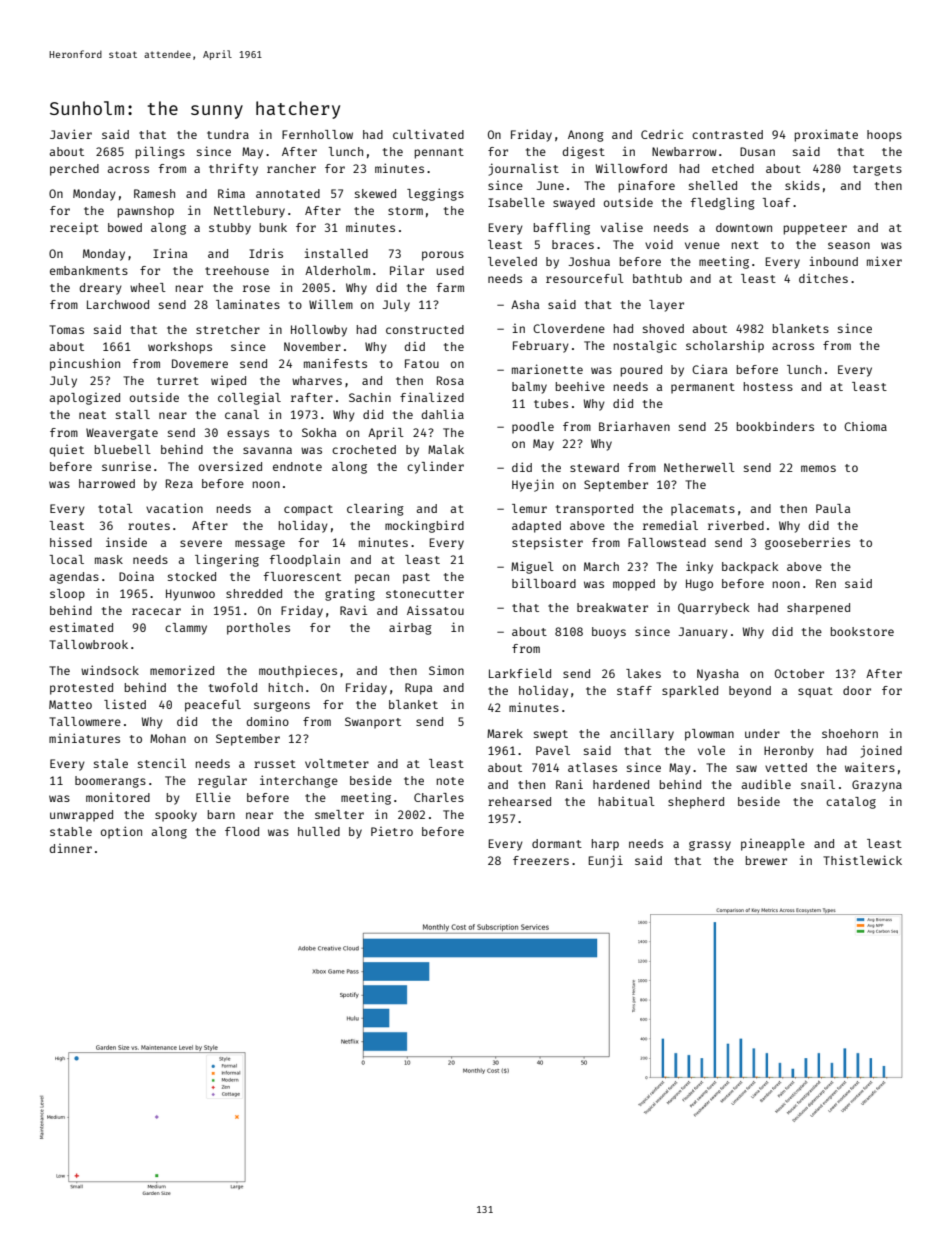  I want to click on brewer, so click(766, 860).
